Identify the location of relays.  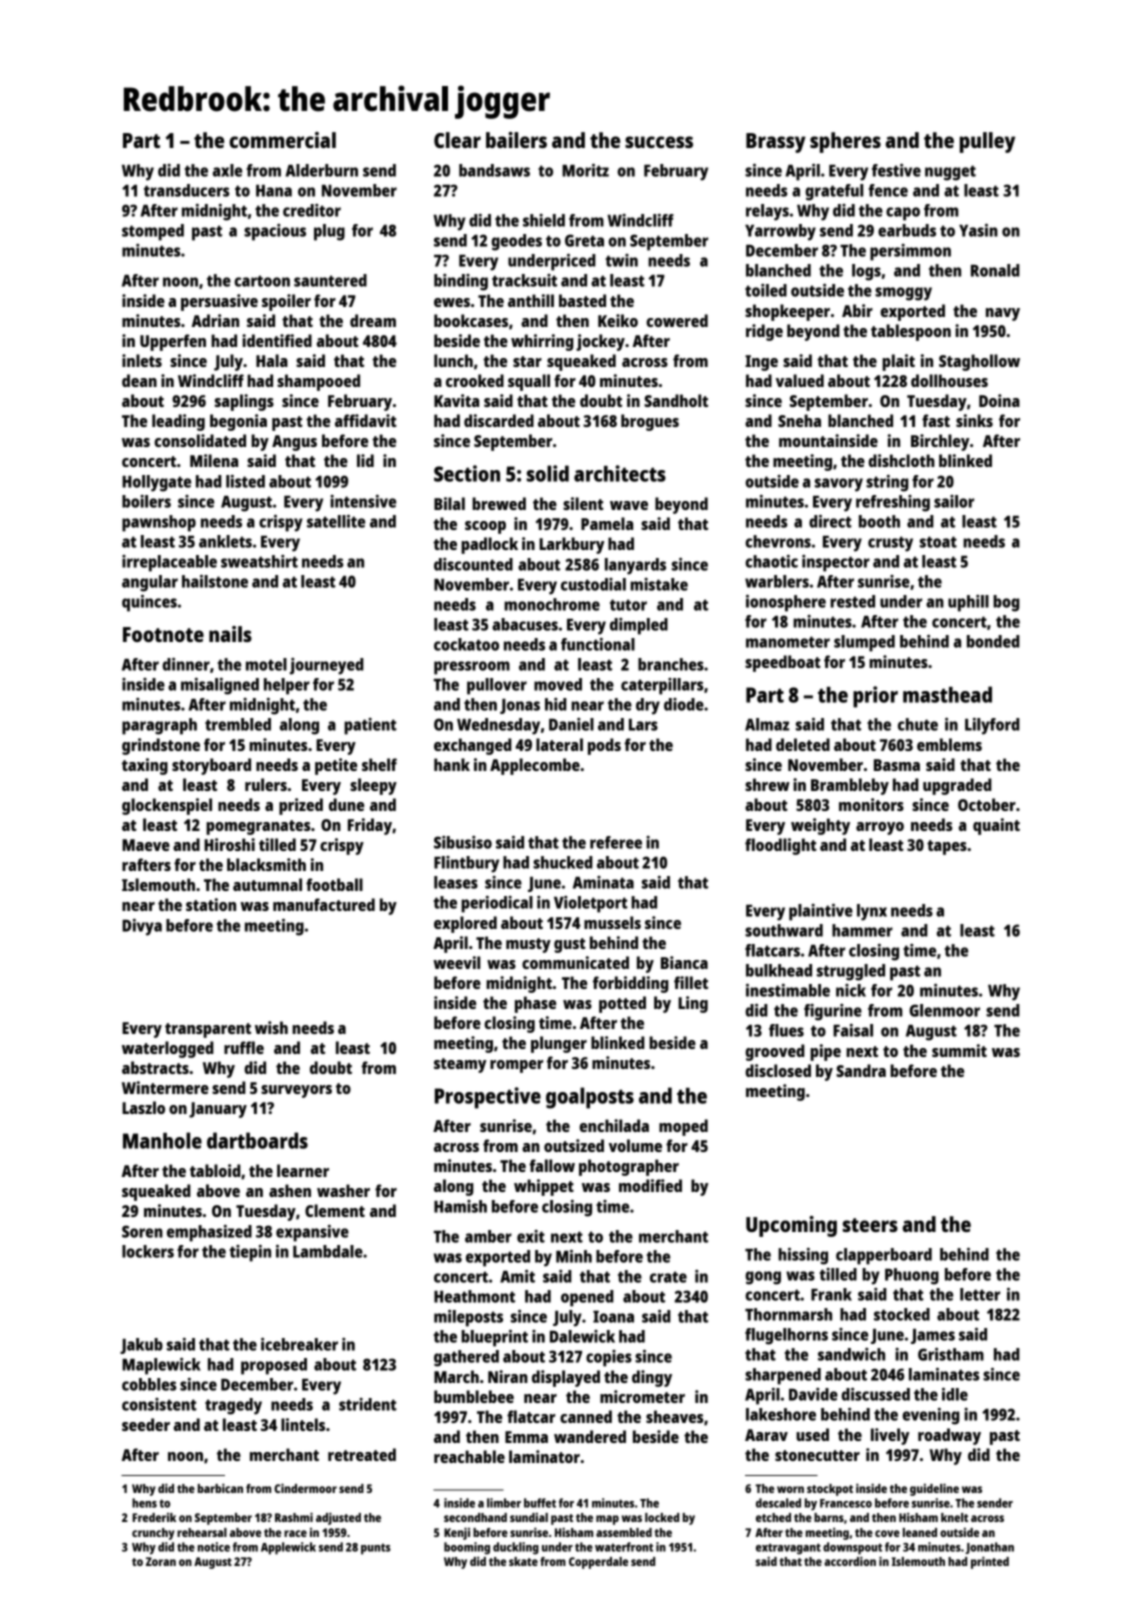
(767, 212).
